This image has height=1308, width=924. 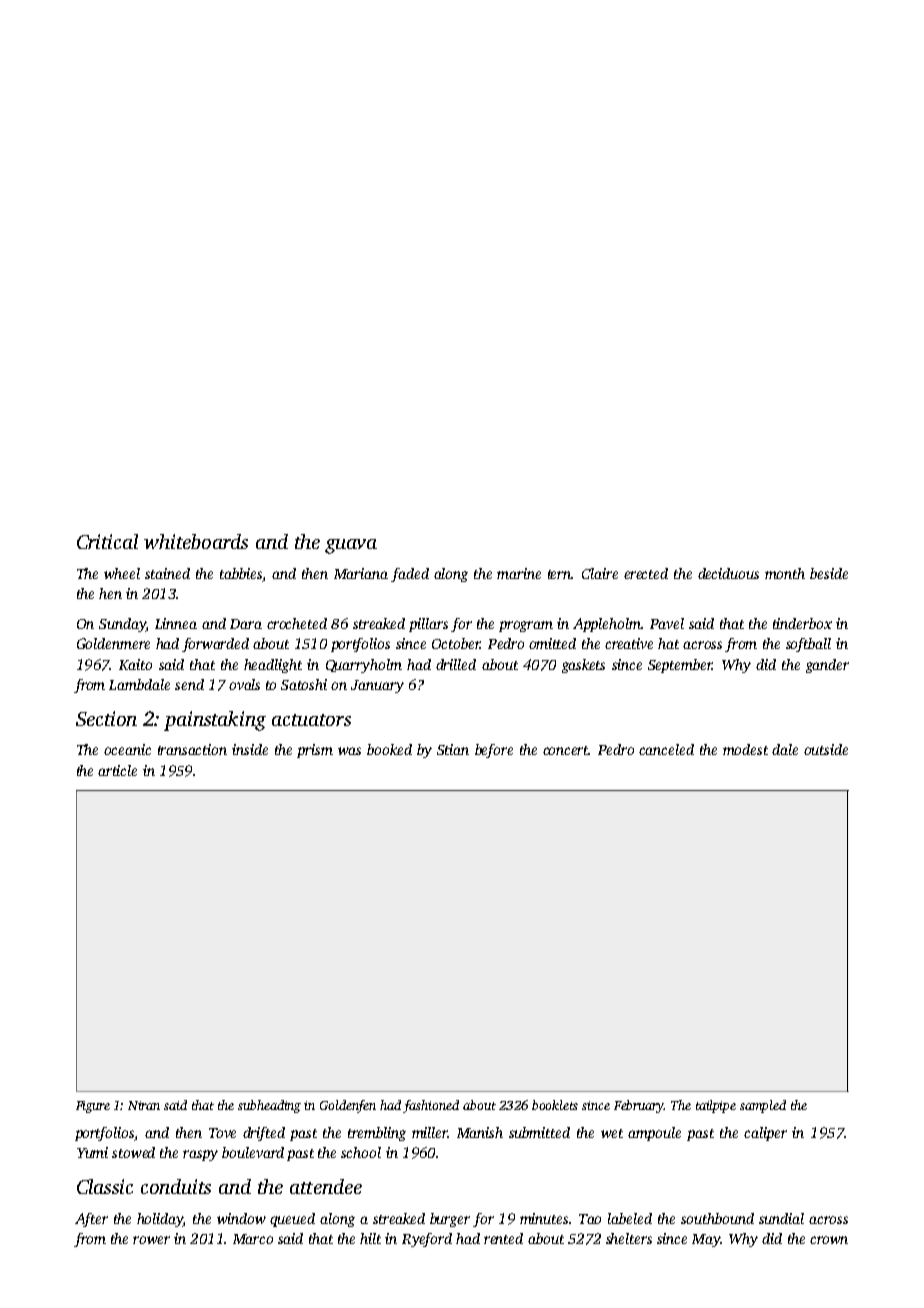 I want to click on article, so click(x=117, y=770).
